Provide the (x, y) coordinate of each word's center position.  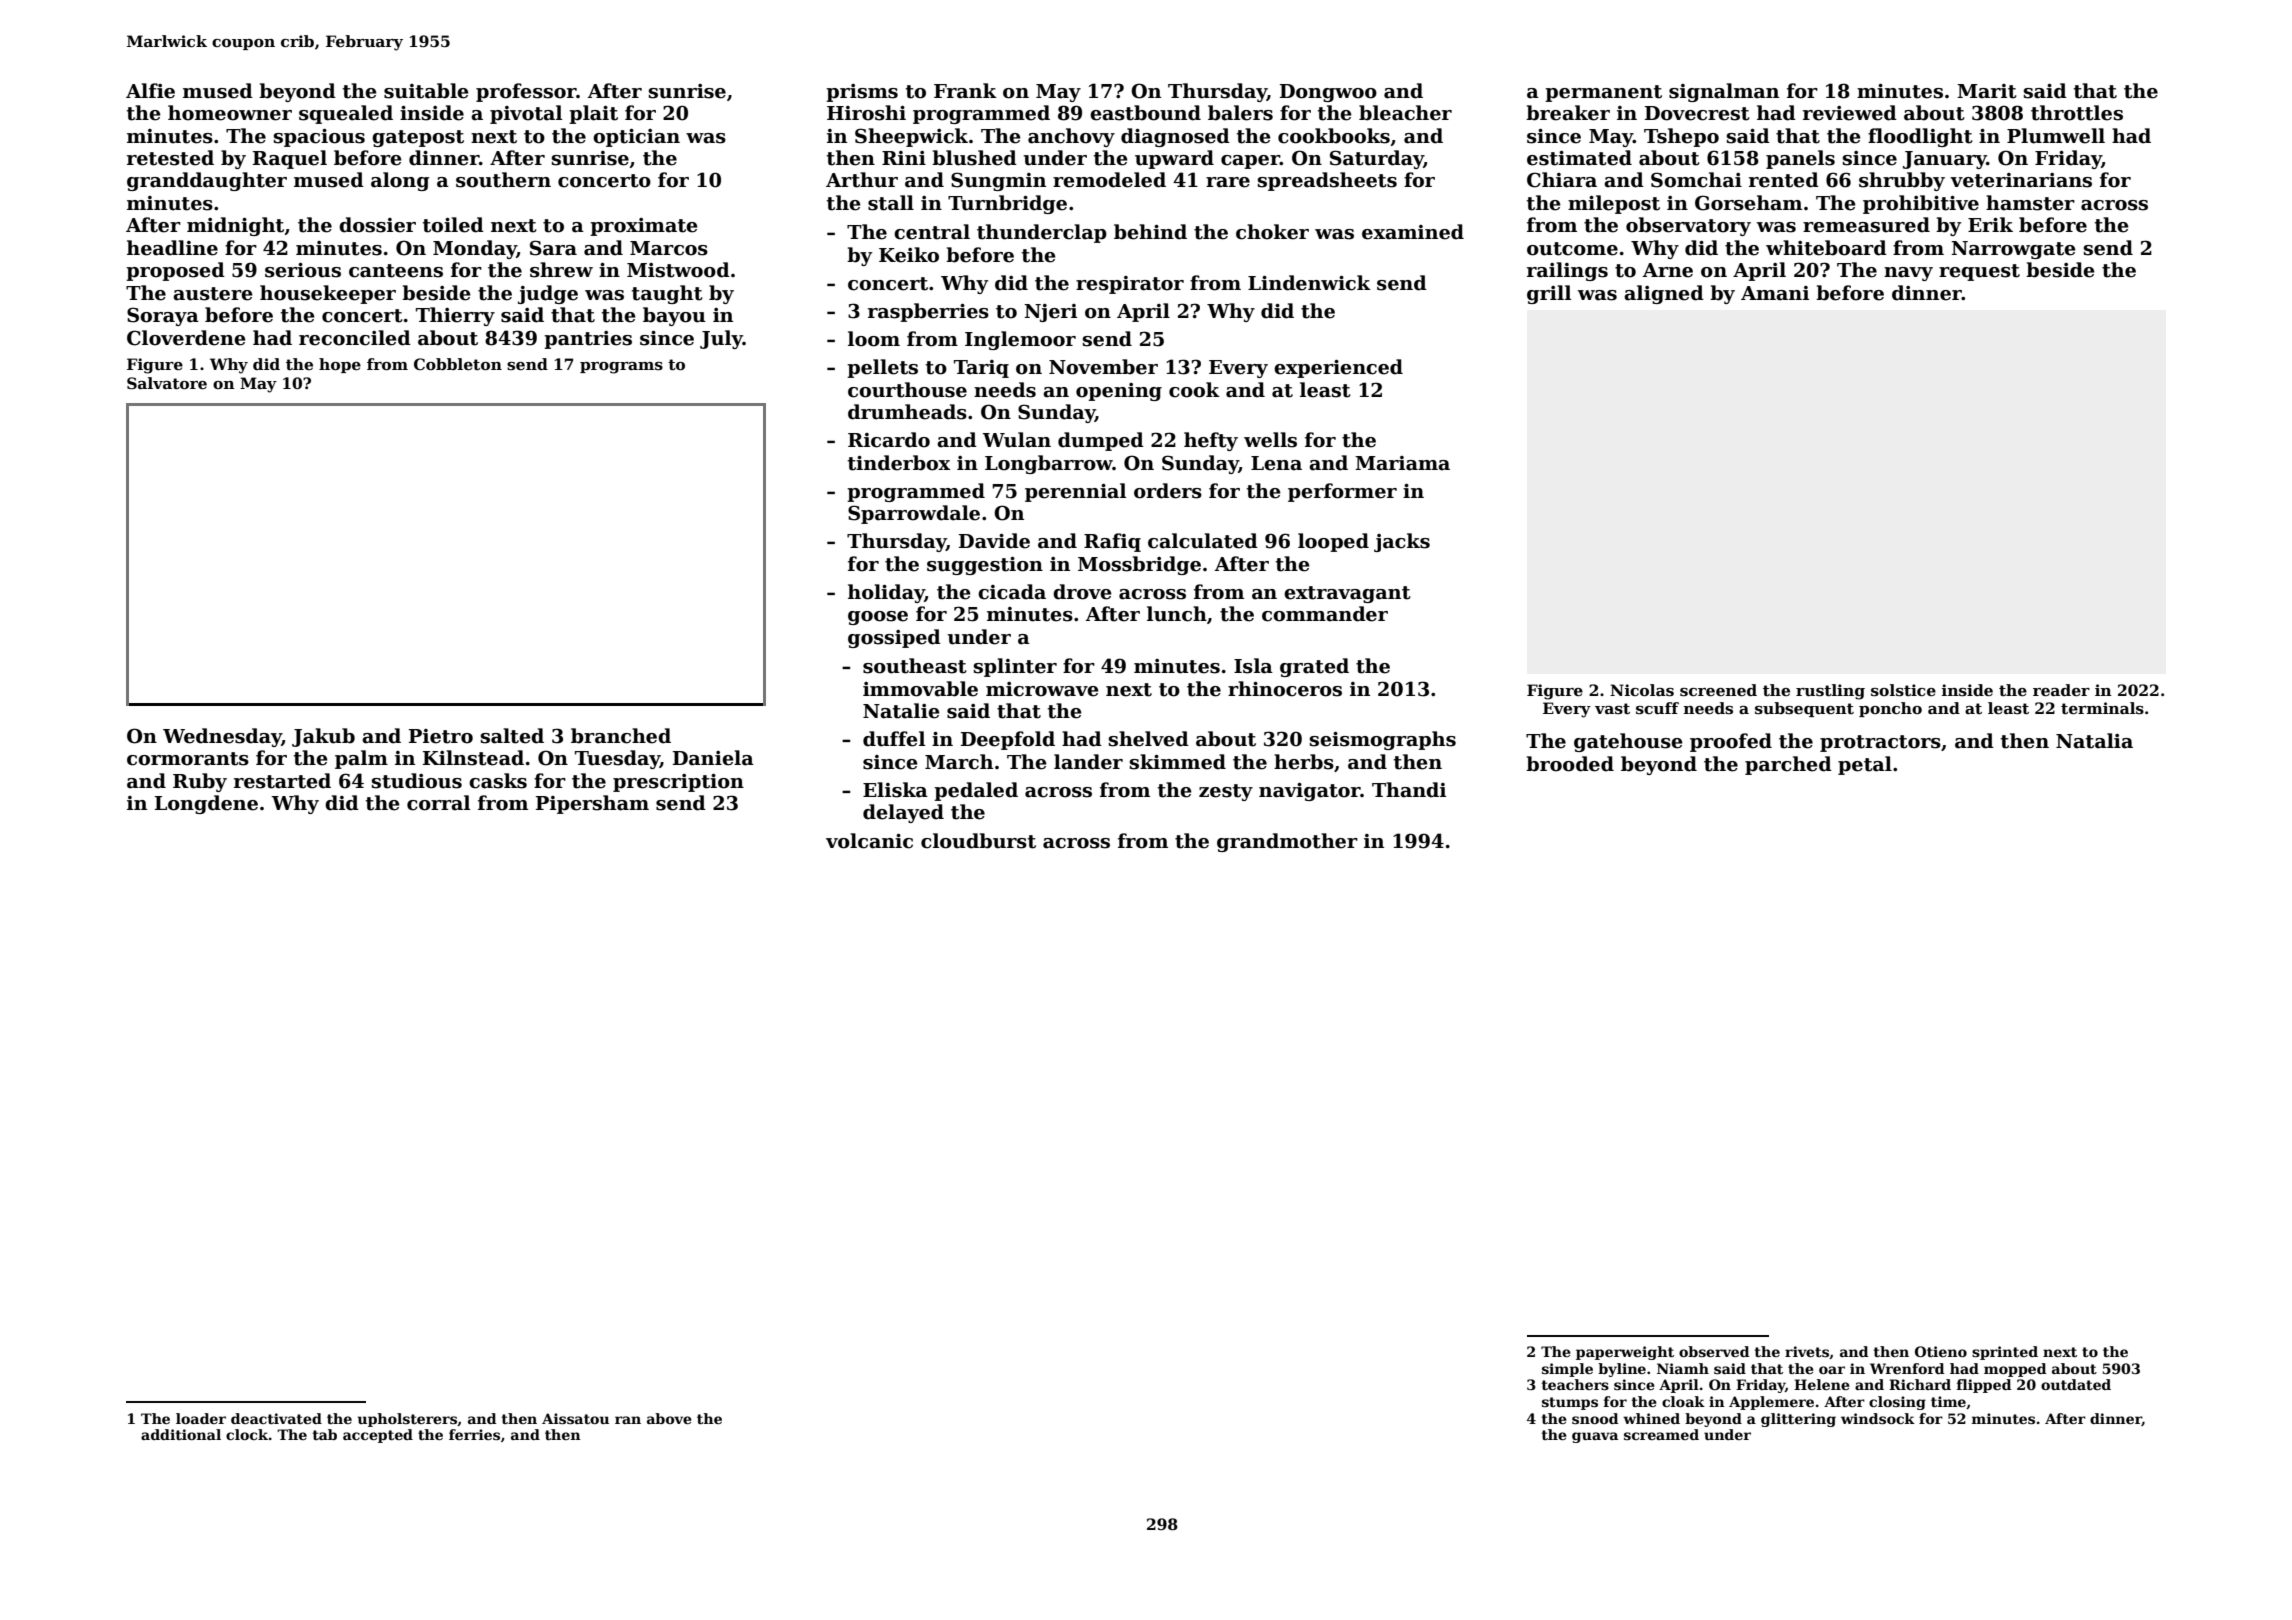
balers (1240, 113)
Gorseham (1748, 203)
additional (181, 1434)
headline (172, 248)
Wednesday (222, 737)
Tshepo (1681, 137)
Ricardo (889, 440)
